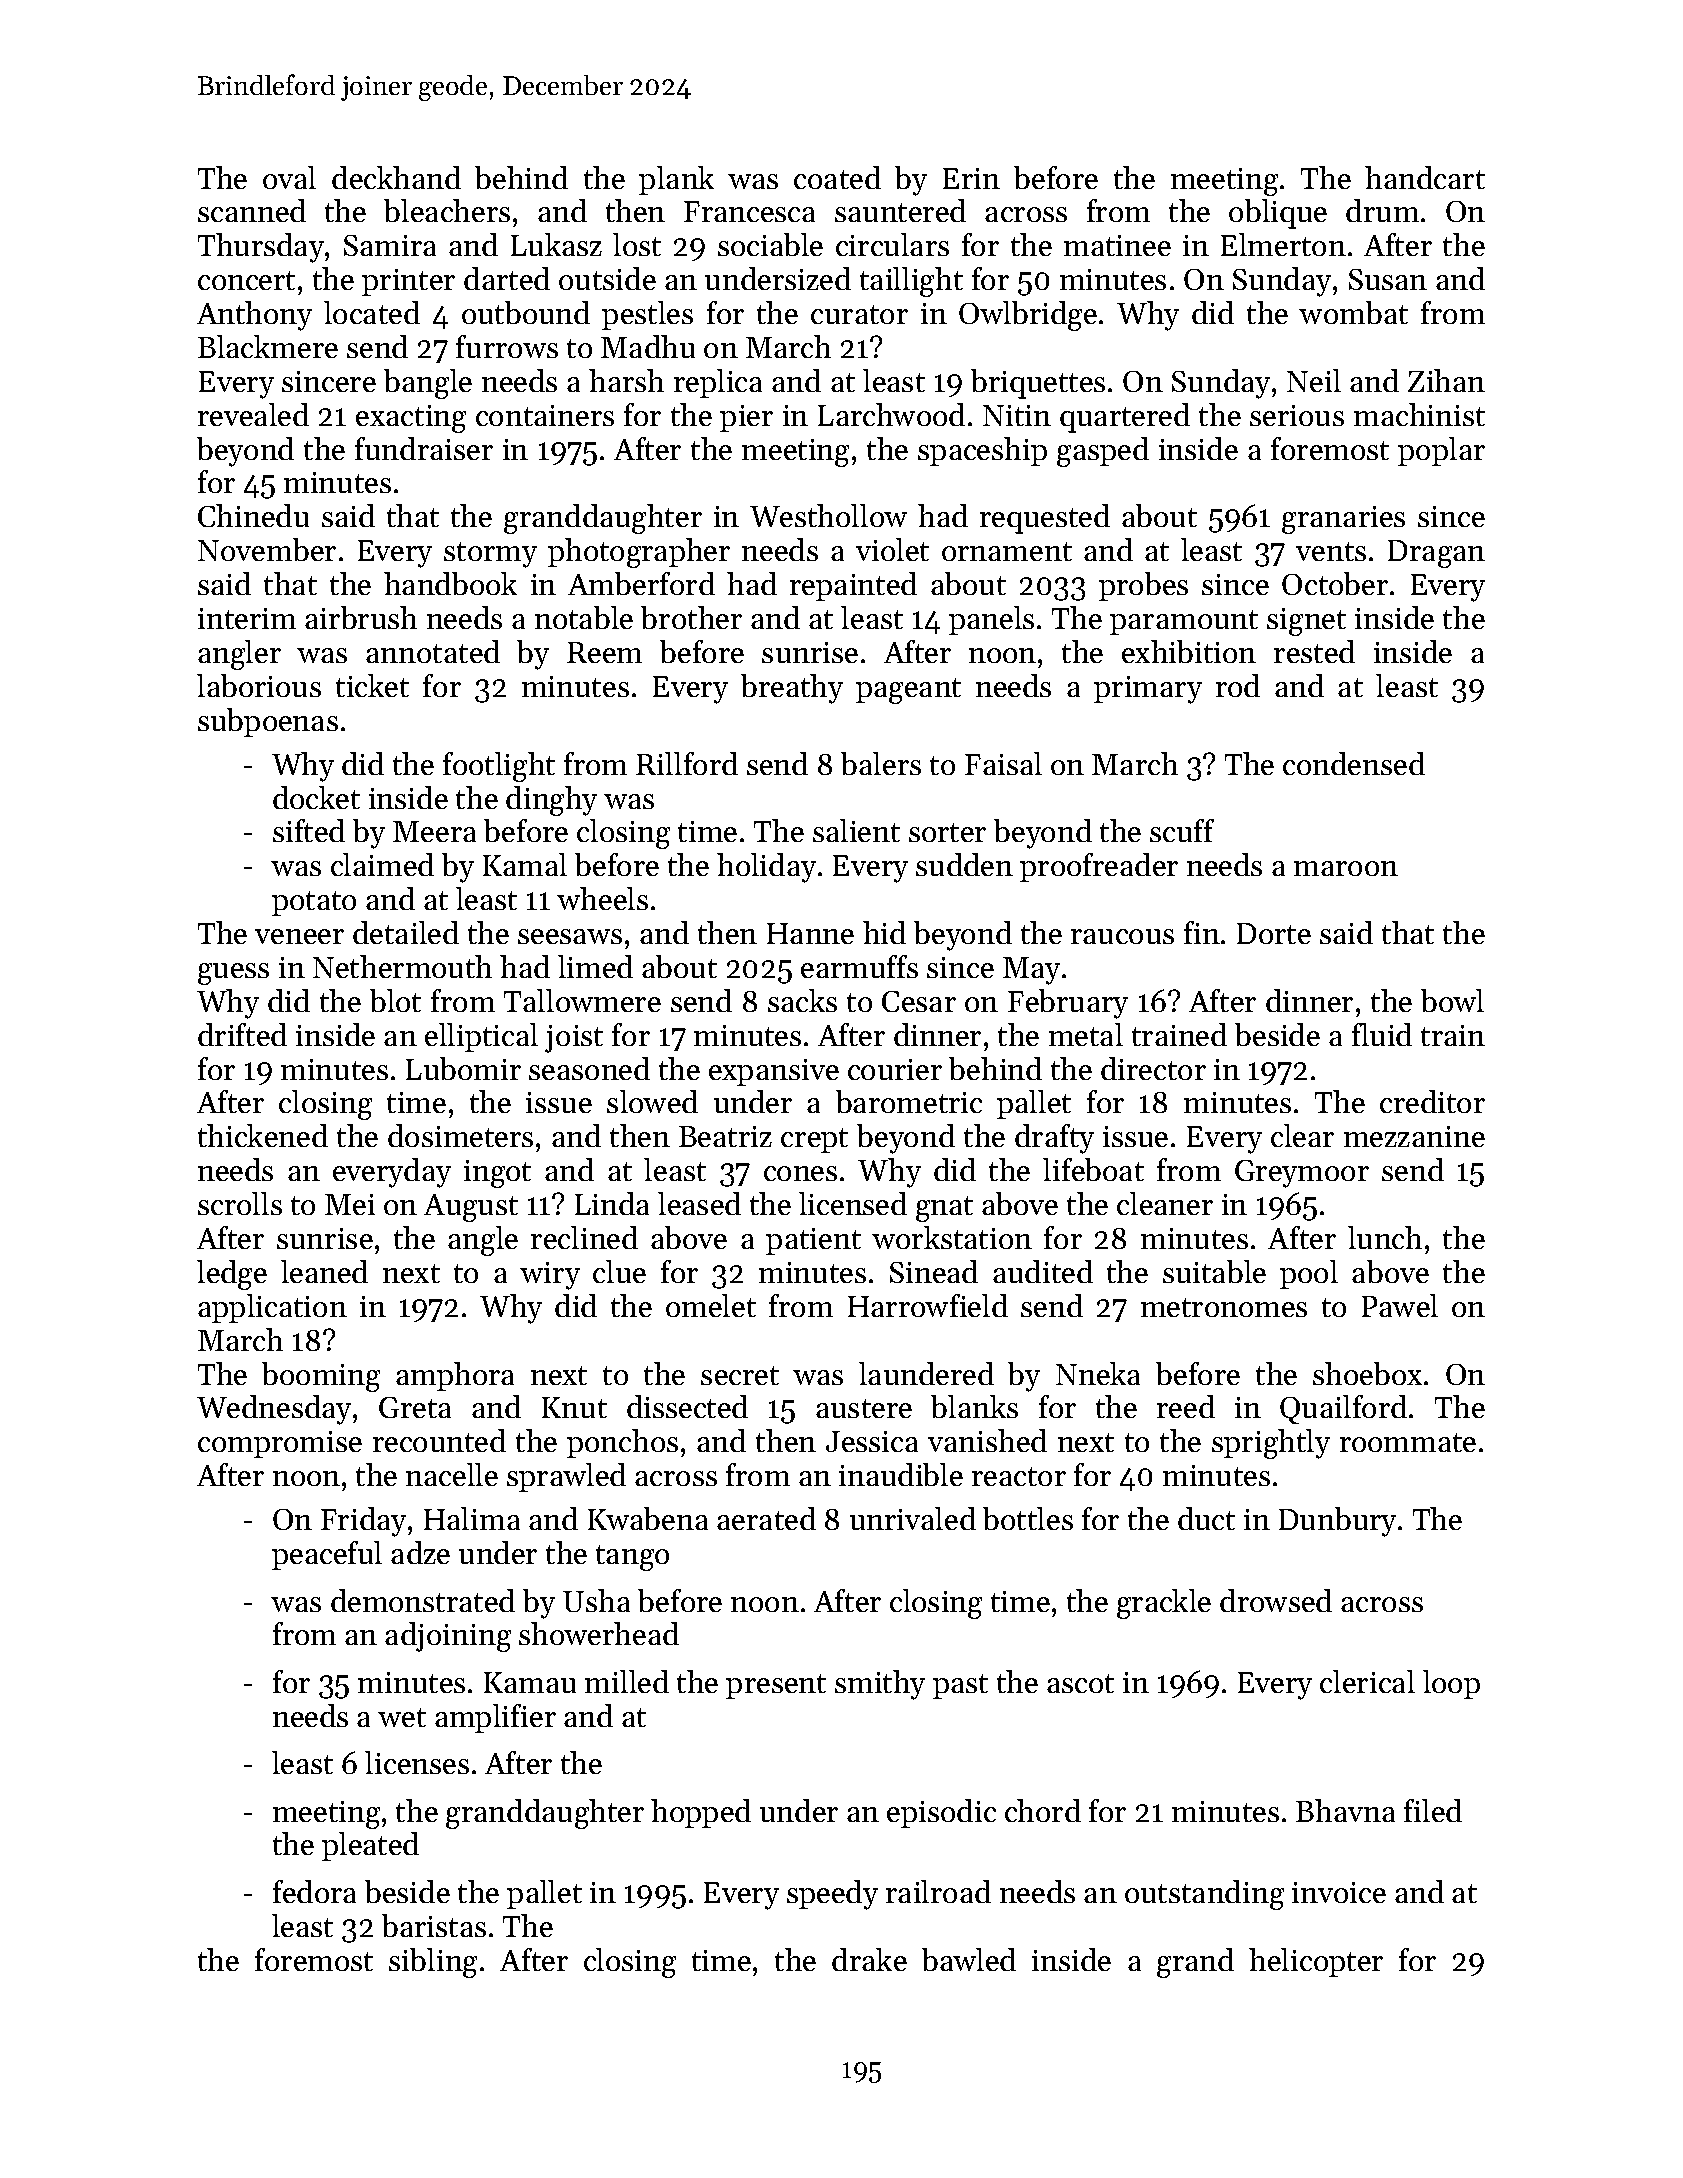  Describe the element at coordinates (1382, 1034) in the screenshot. I see `fluid` at that location.
